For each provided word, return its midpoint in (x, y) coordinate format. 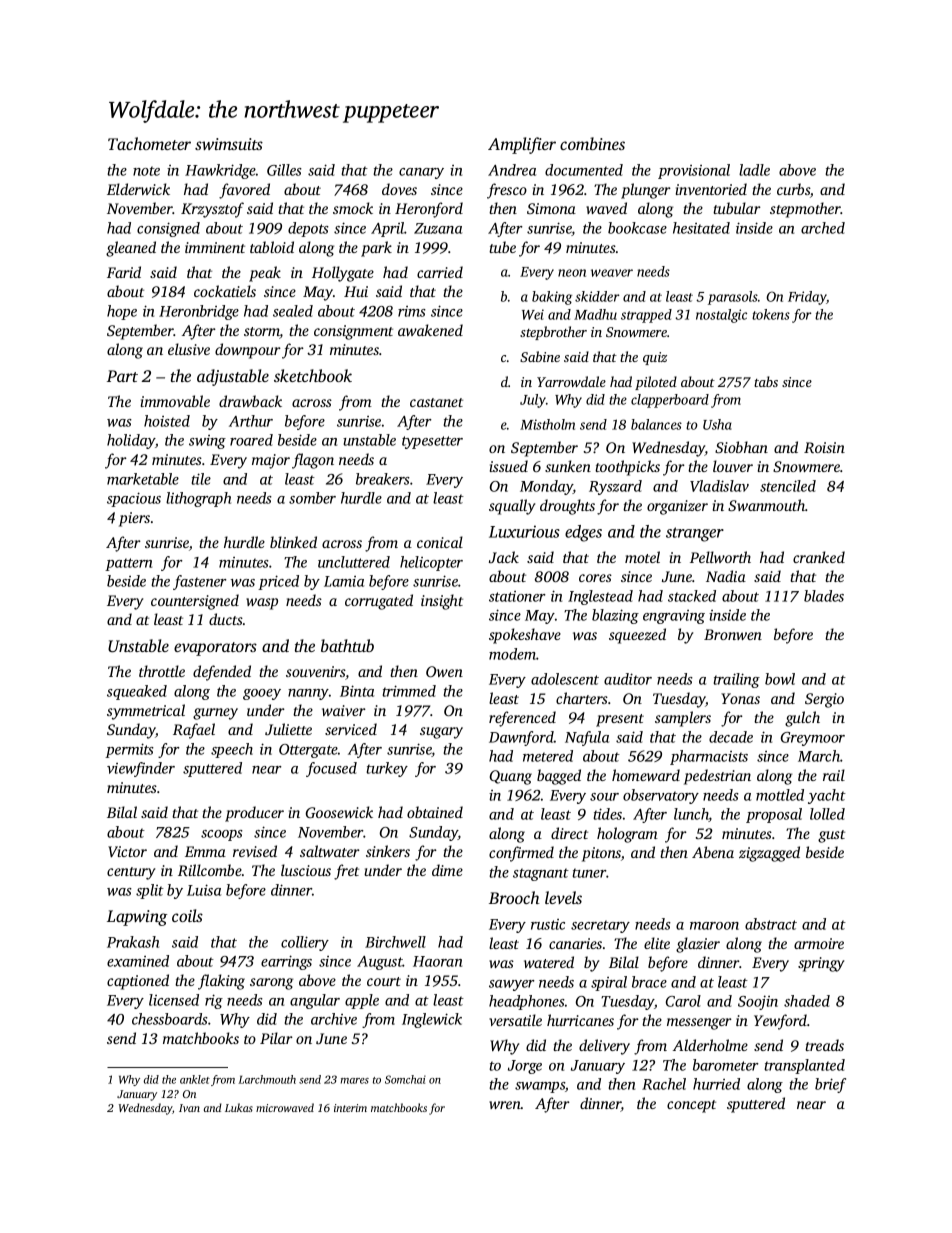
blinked (293, 542)
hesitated (701, 228)
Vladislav (719, 486)
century (131, 873)
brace (649, 982)
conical (440, 542)
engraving (674, 617)
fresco (507, 191)
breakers (383, 479)
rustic (548, 924)
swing (207, 442)
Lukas (239, 1107)
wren (505, 1105)
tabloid (272, 247)
